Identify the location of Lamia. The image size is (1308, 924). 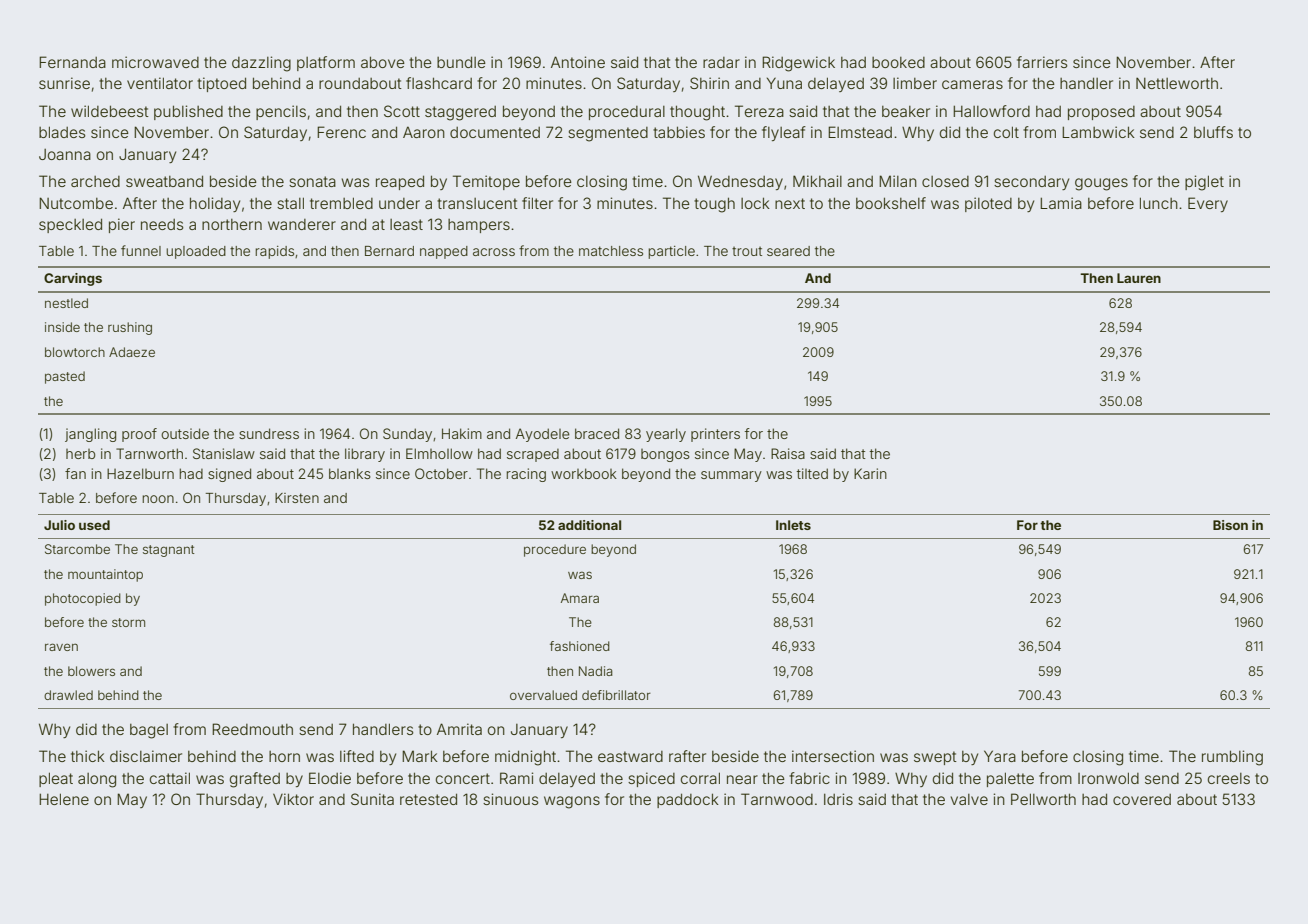
(1061, 203).
